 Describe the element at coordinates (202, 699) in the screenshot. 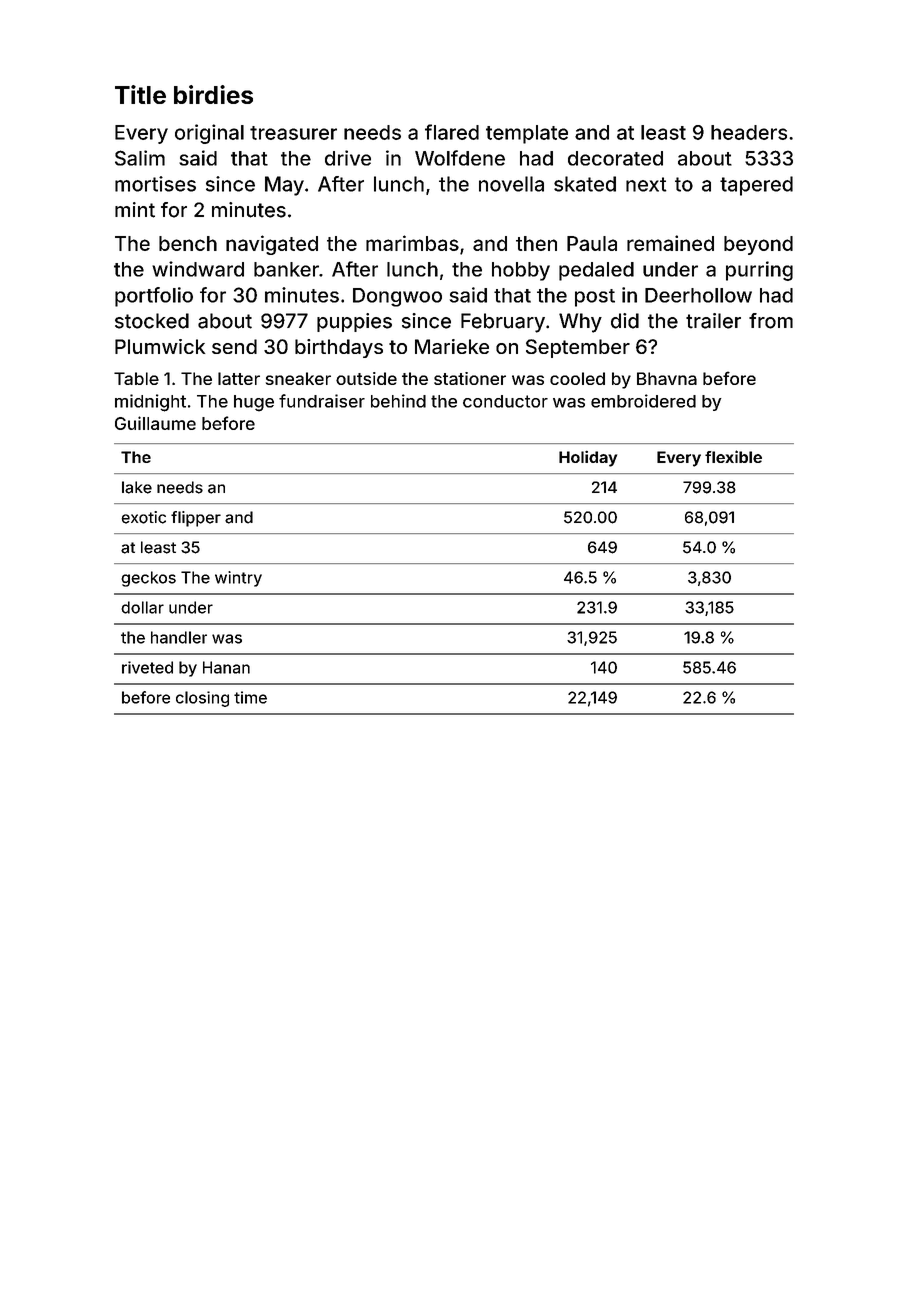

I see `closing` at that location.
